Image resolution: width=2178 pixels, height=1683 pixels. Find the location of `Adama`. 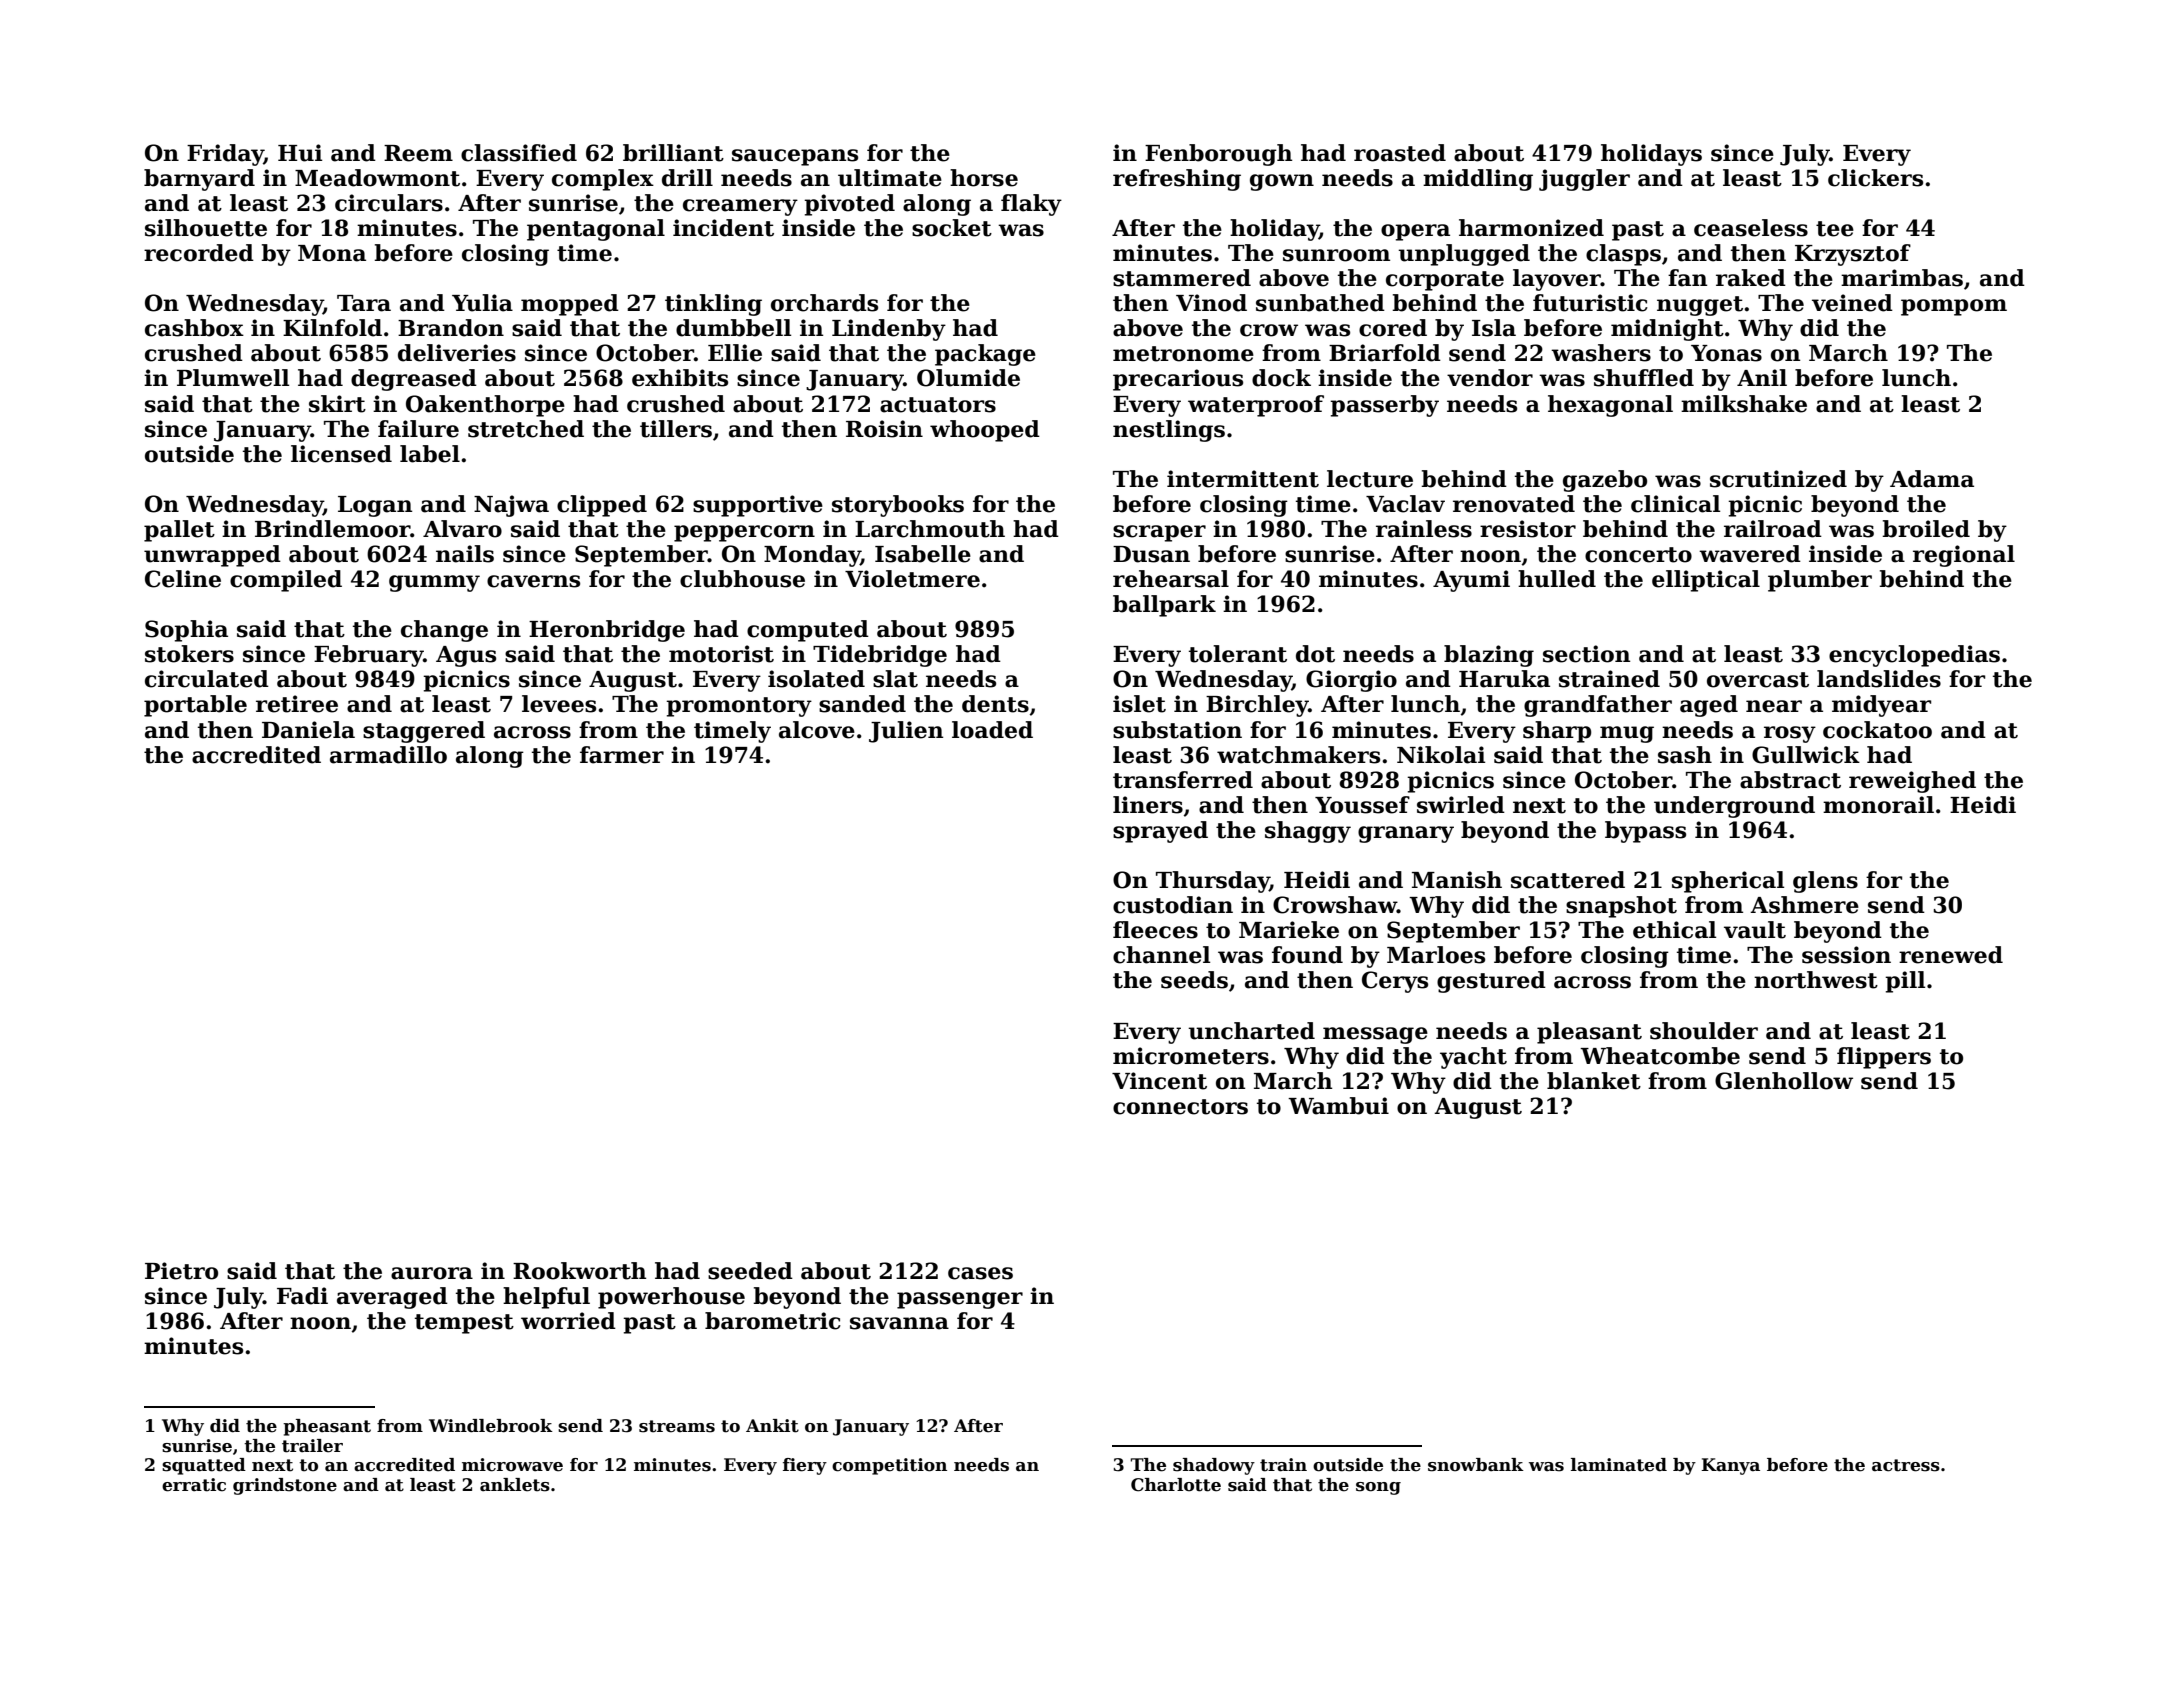

Adama is located at coordinates (1932, 479).
